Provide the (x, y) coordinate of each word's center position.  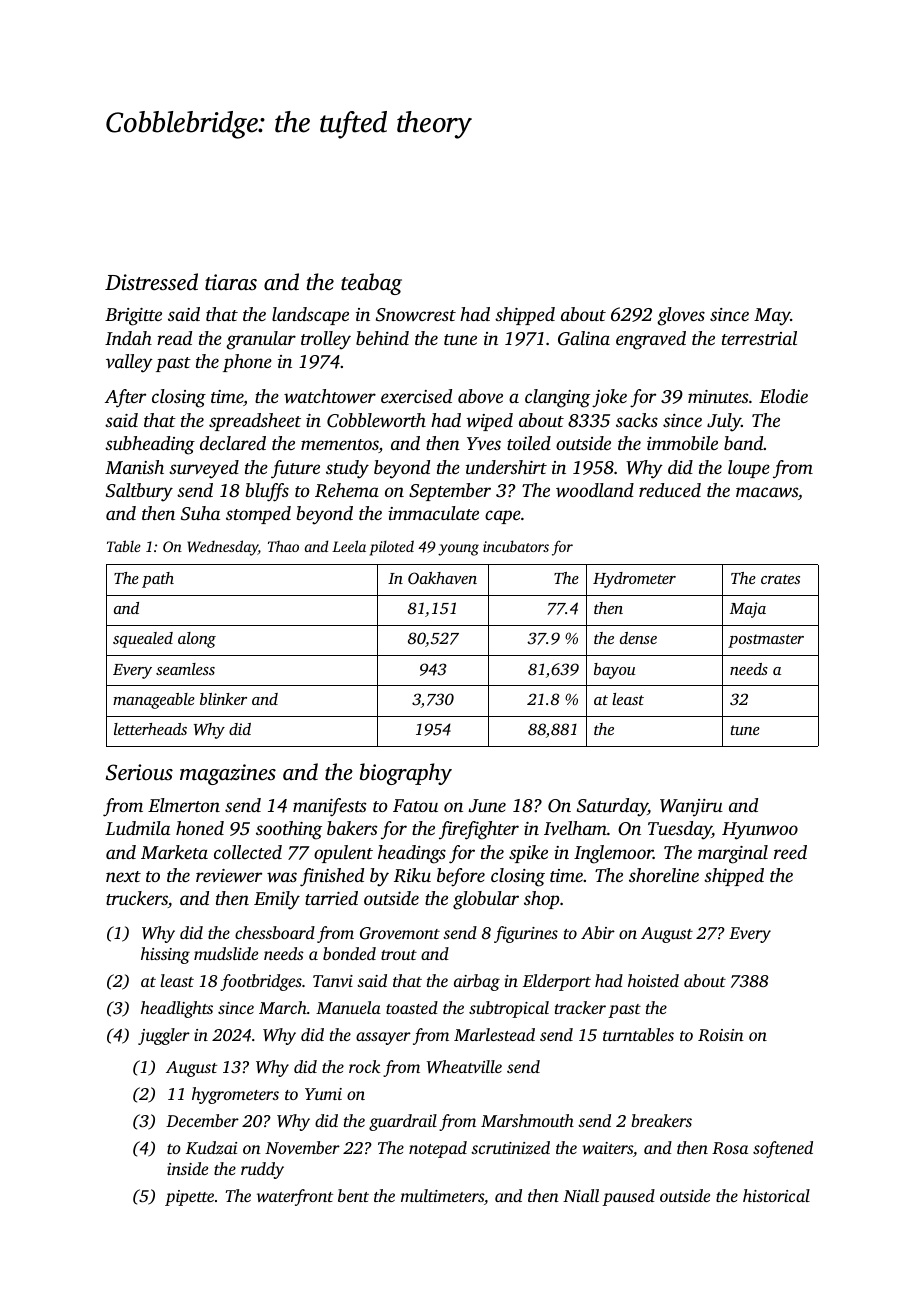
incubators (516, 546)
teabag (371, 284)
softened (783, 1149)
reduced (670, 490)
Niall (581, 1195)
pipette (189, 1198)
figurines (526, 934)
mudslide (226, 953)
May (772, 317)
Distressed (151, 281)
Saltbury (139, 492)
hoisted (653, 980)
